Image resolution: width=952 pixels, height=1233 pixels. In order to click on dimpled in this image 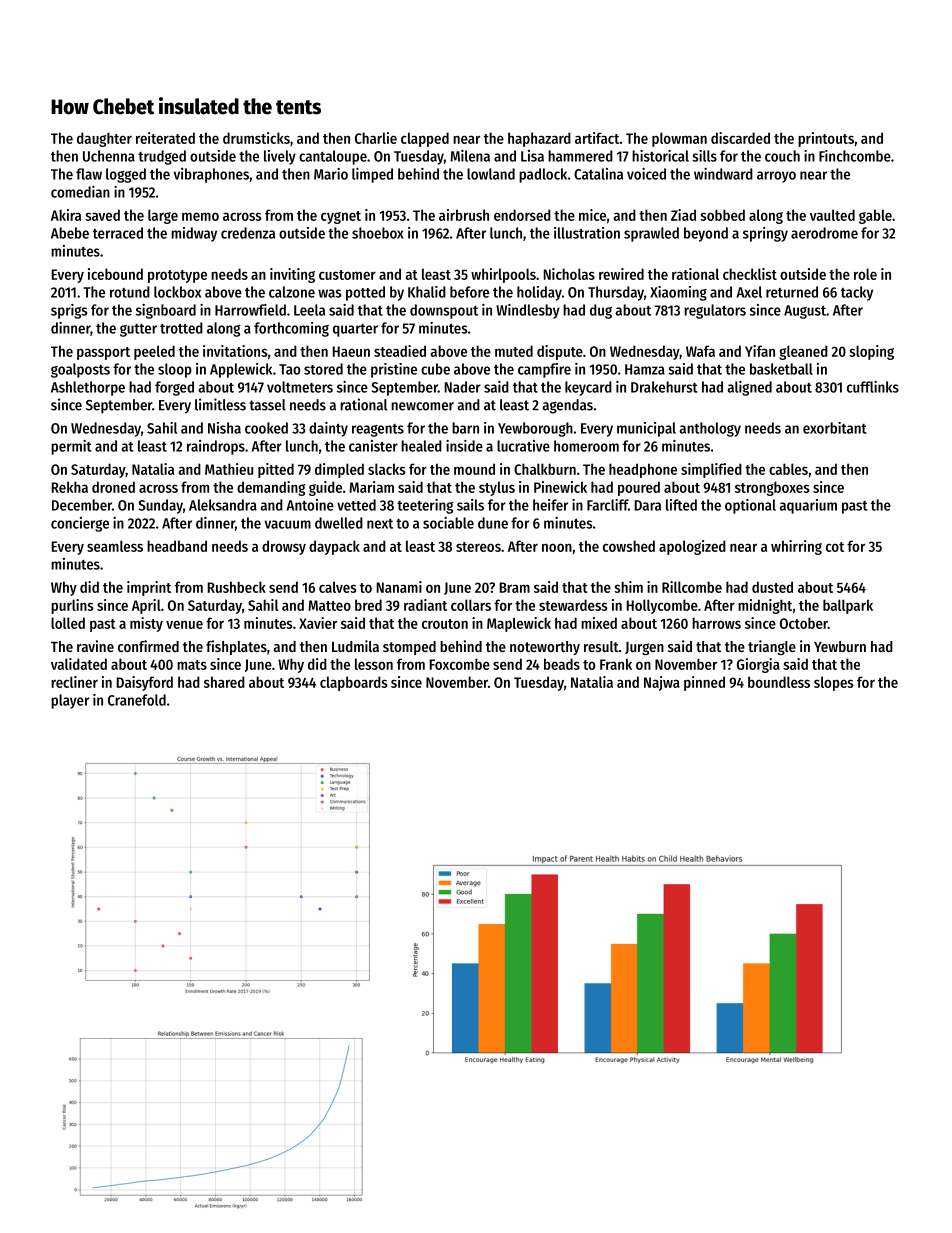, I will do `click(339, 470)`.
